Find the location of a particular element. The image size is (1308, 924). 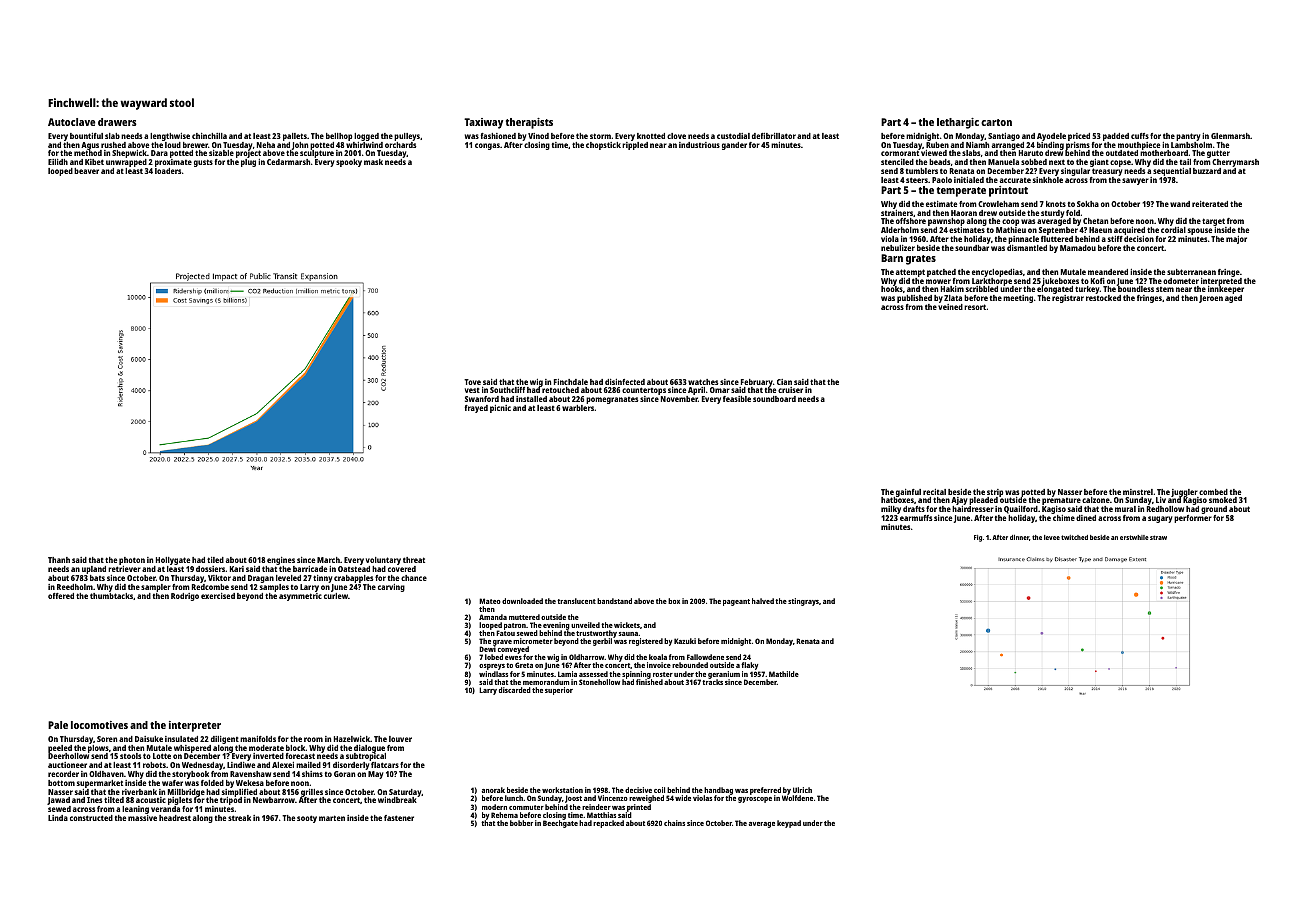

curlew is located at coordinates (336, 596).
